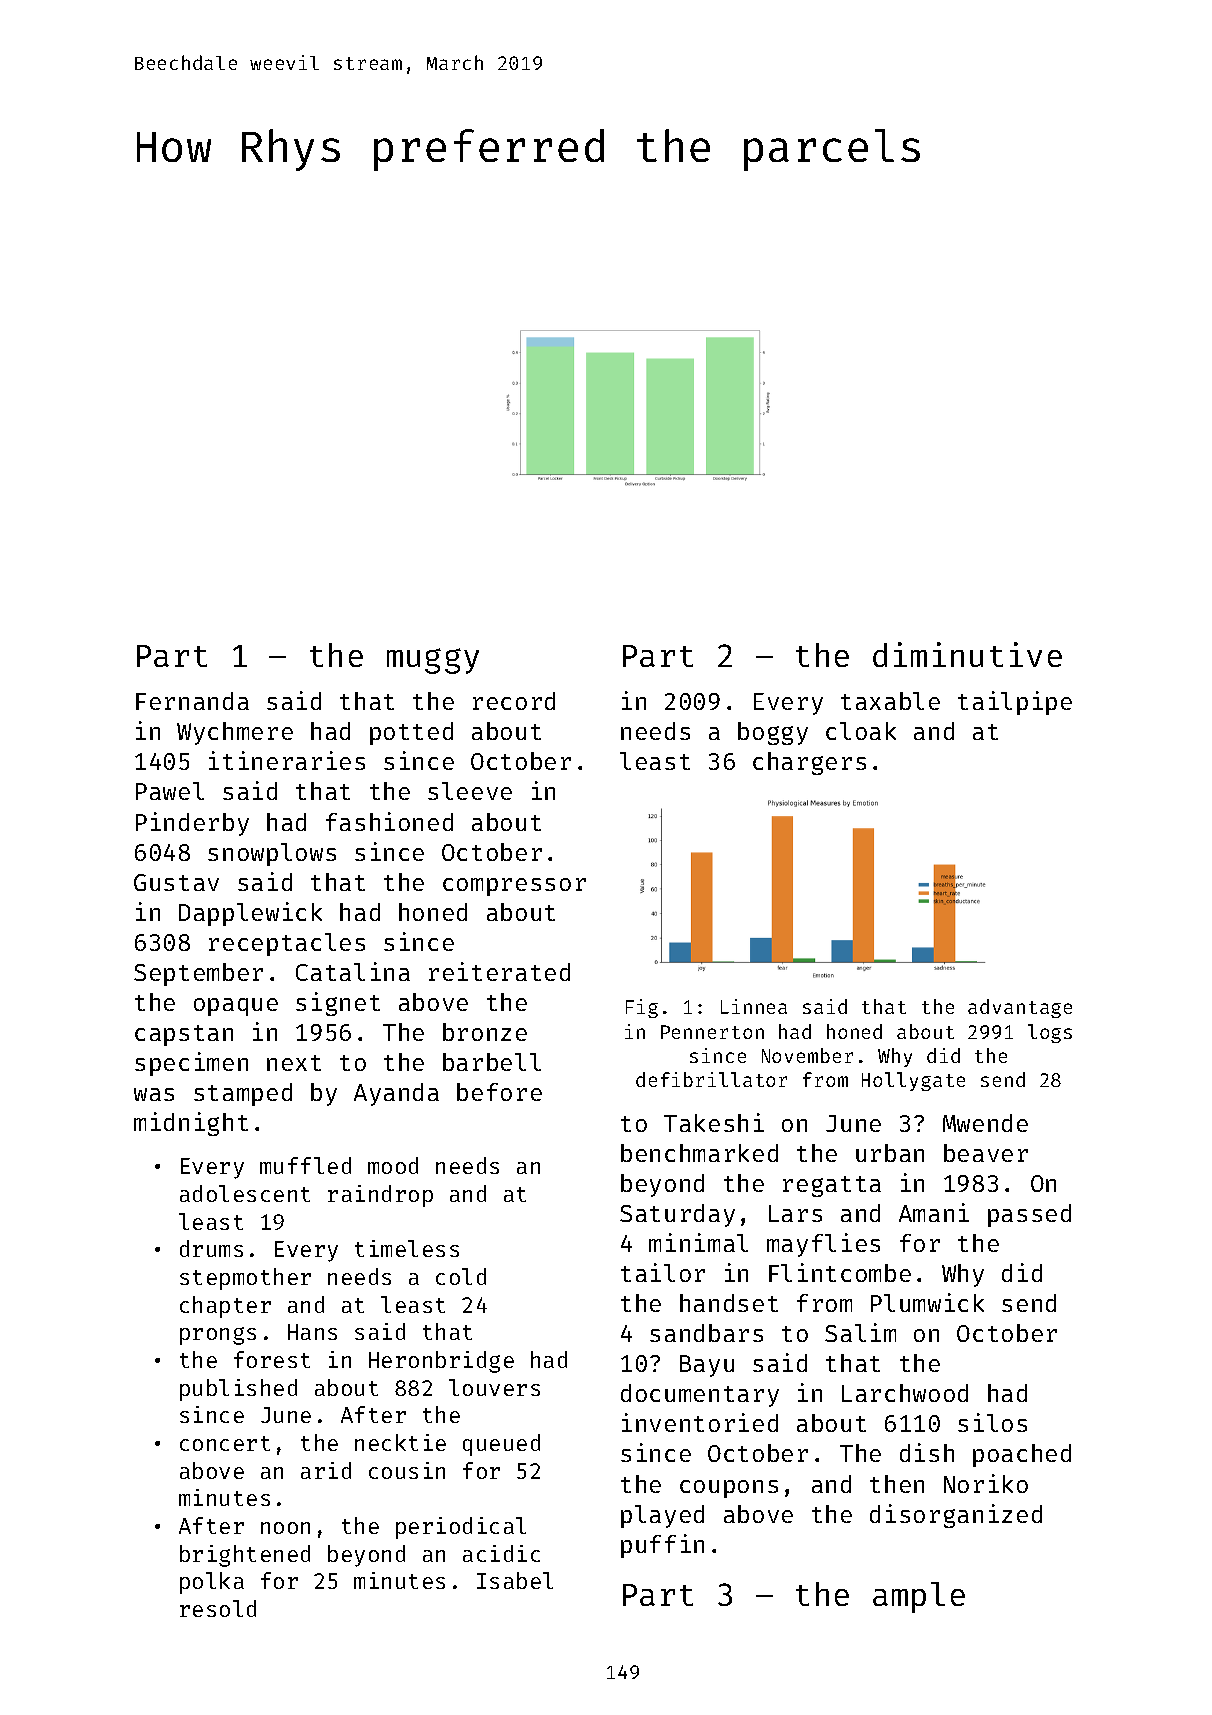 The height and width of the document is (1715, 1212). Describe the element at coordinates (712, 1032) in the document. I see `Pennerton` at that location.
